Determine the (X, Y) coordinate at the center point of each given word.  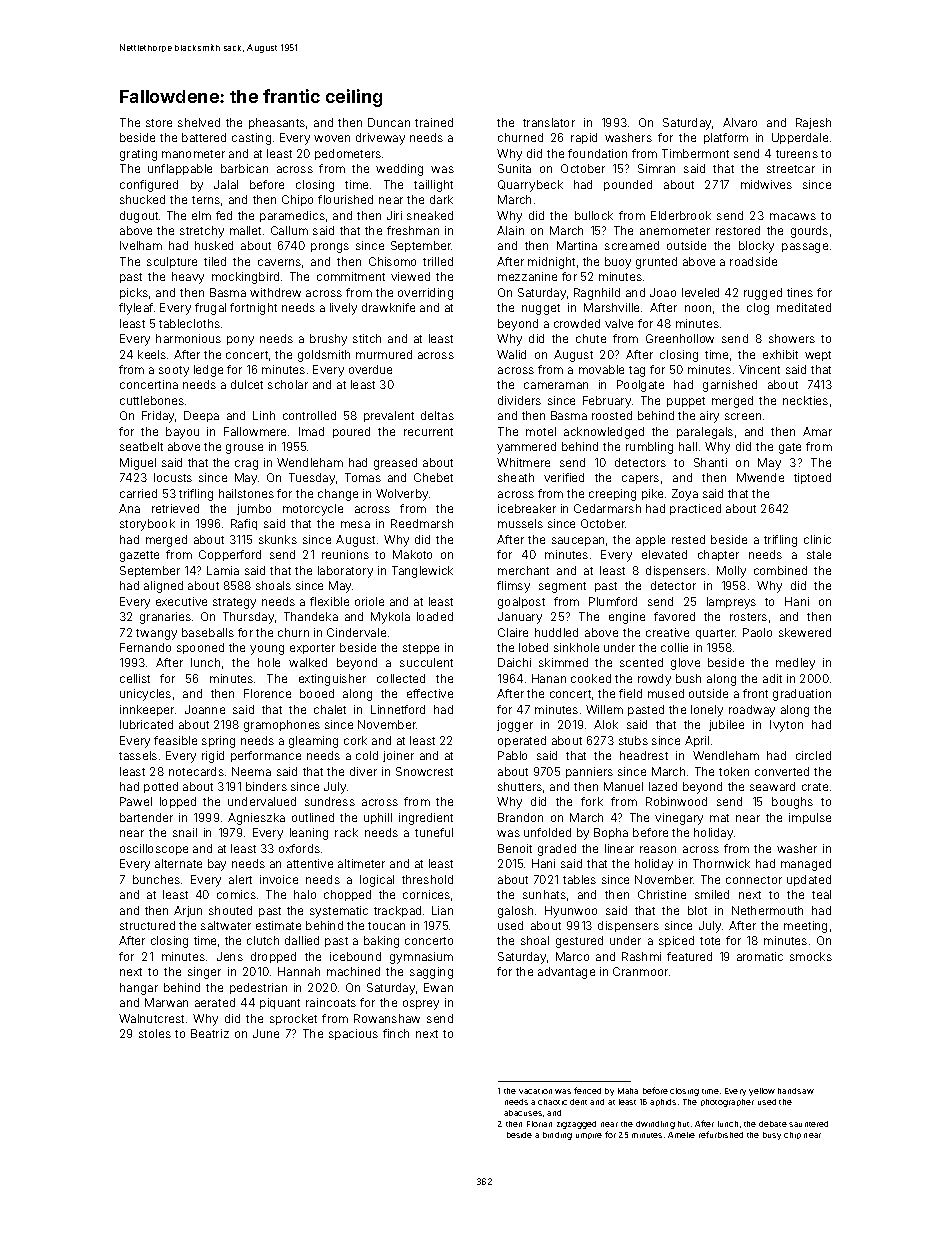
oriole (369, 601)
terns (206, 200)
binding (557, 1136)
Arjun (188, 911)
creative (667, 632)
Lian (442, 910)
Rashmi (641, 956)
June (266, 1033)
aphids (663, 1102)
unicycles (145, 695)
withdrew (275, 292)
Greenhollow (680, 338)
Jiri (394, 215)
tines (800, 292)
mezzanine (527, 276)
